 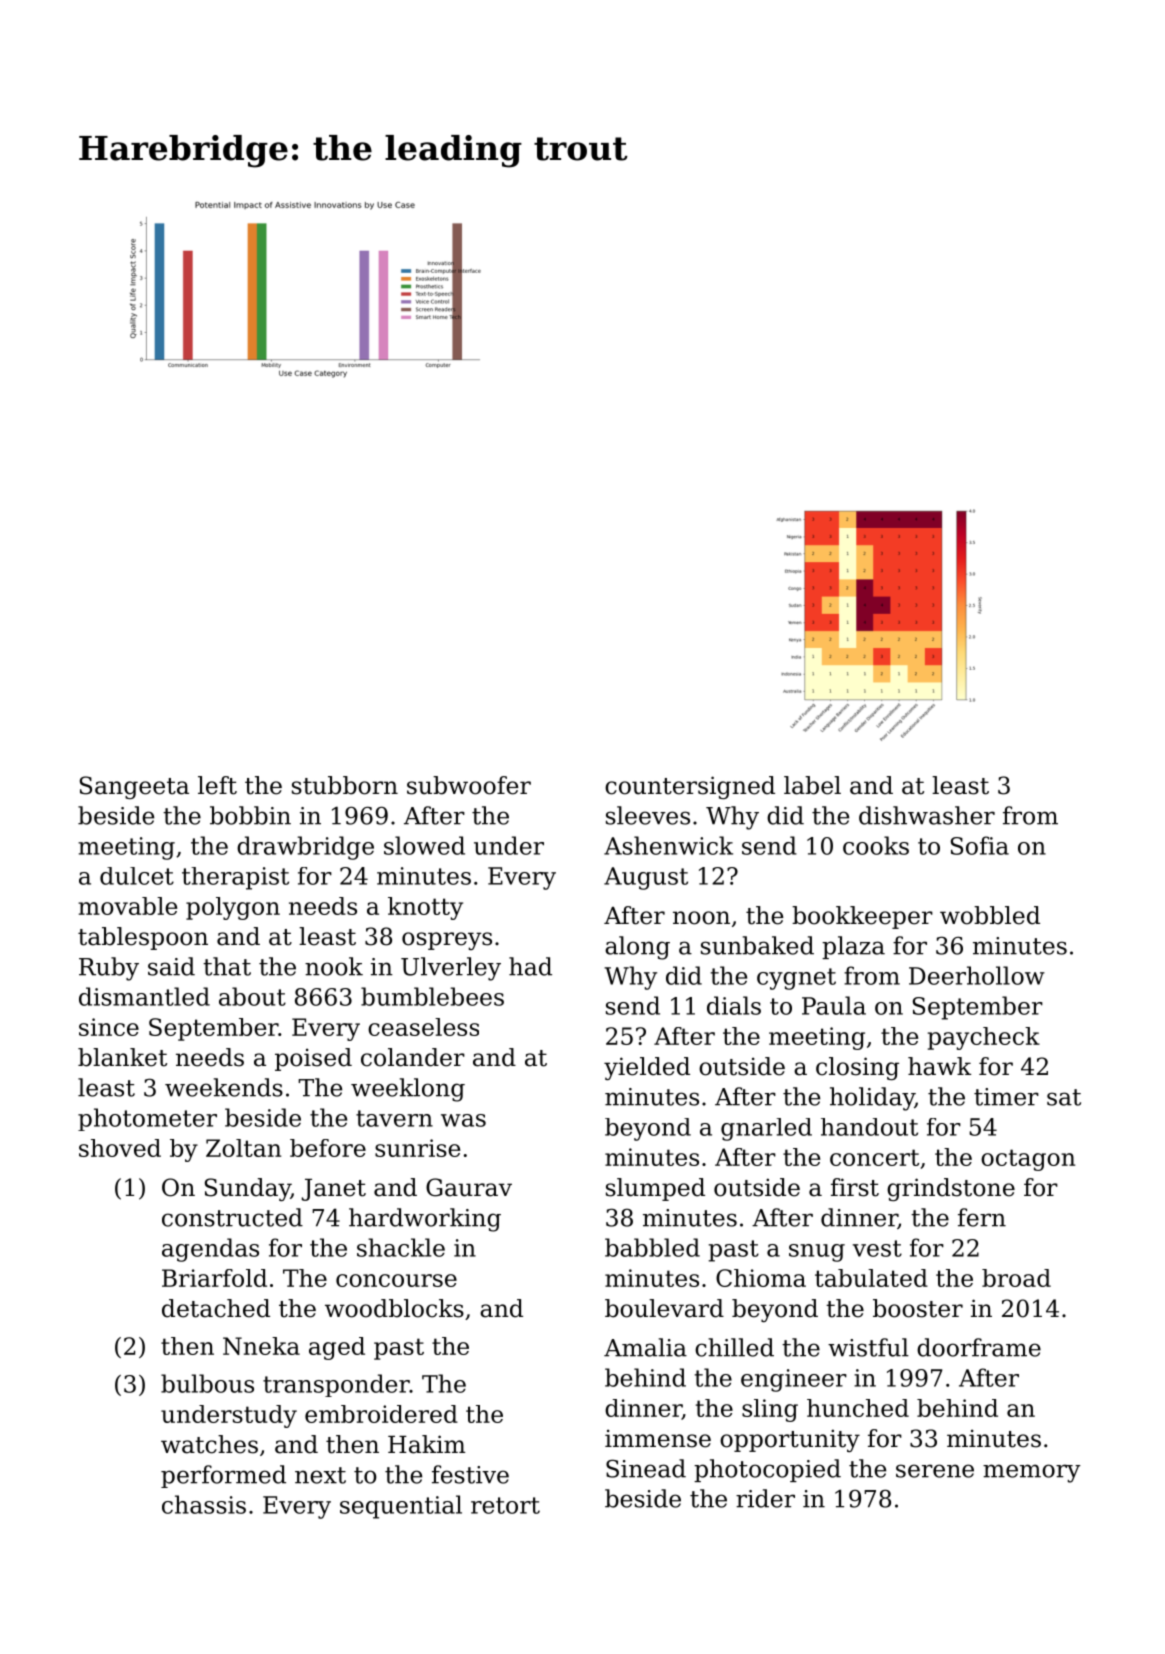 I want to click on rider, so click(x=765, y=1498).
